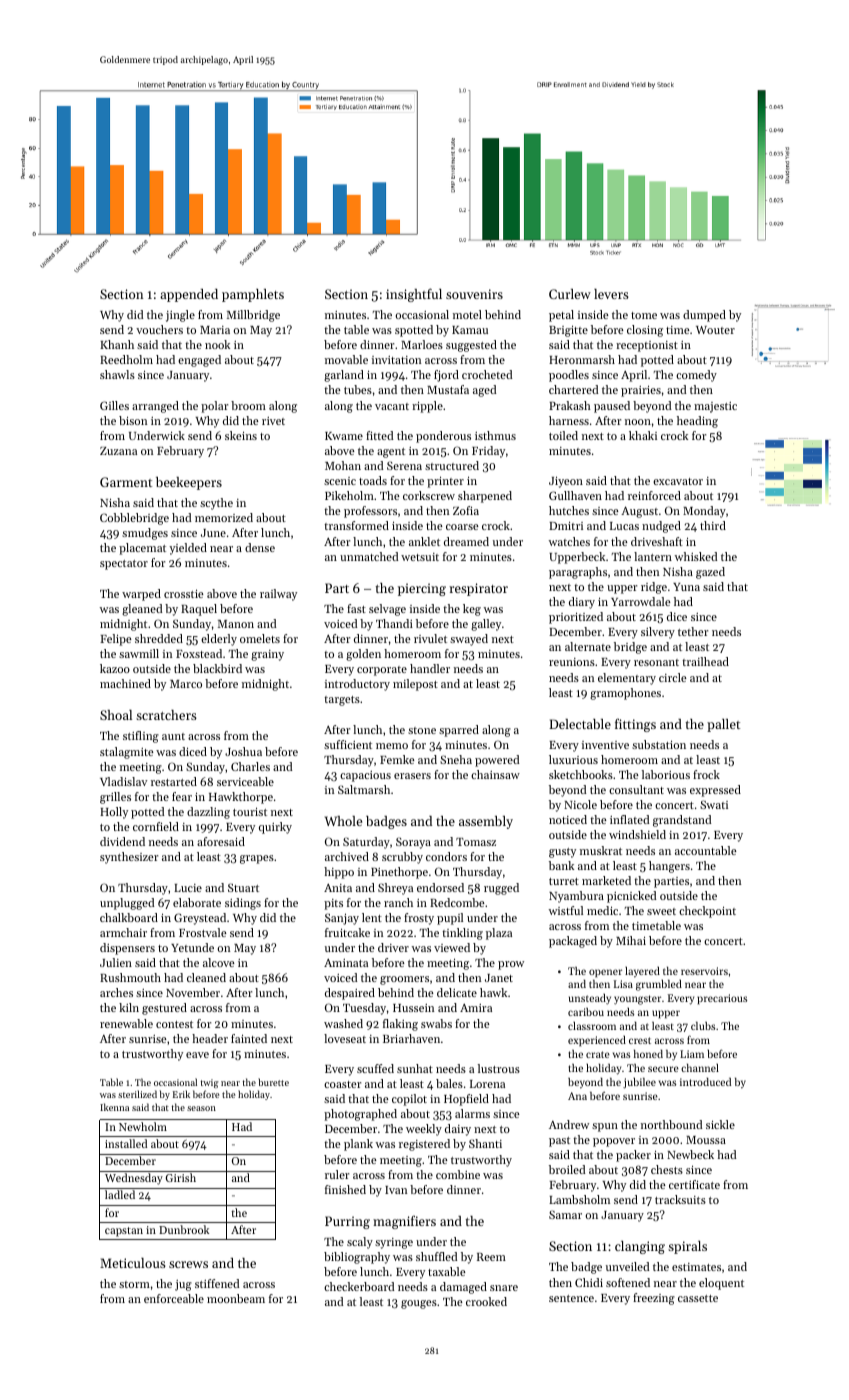  What do you see at coordinates (476, 842) in the screenshot?
I see `Tomasz` at bounding box center [476, 842].
